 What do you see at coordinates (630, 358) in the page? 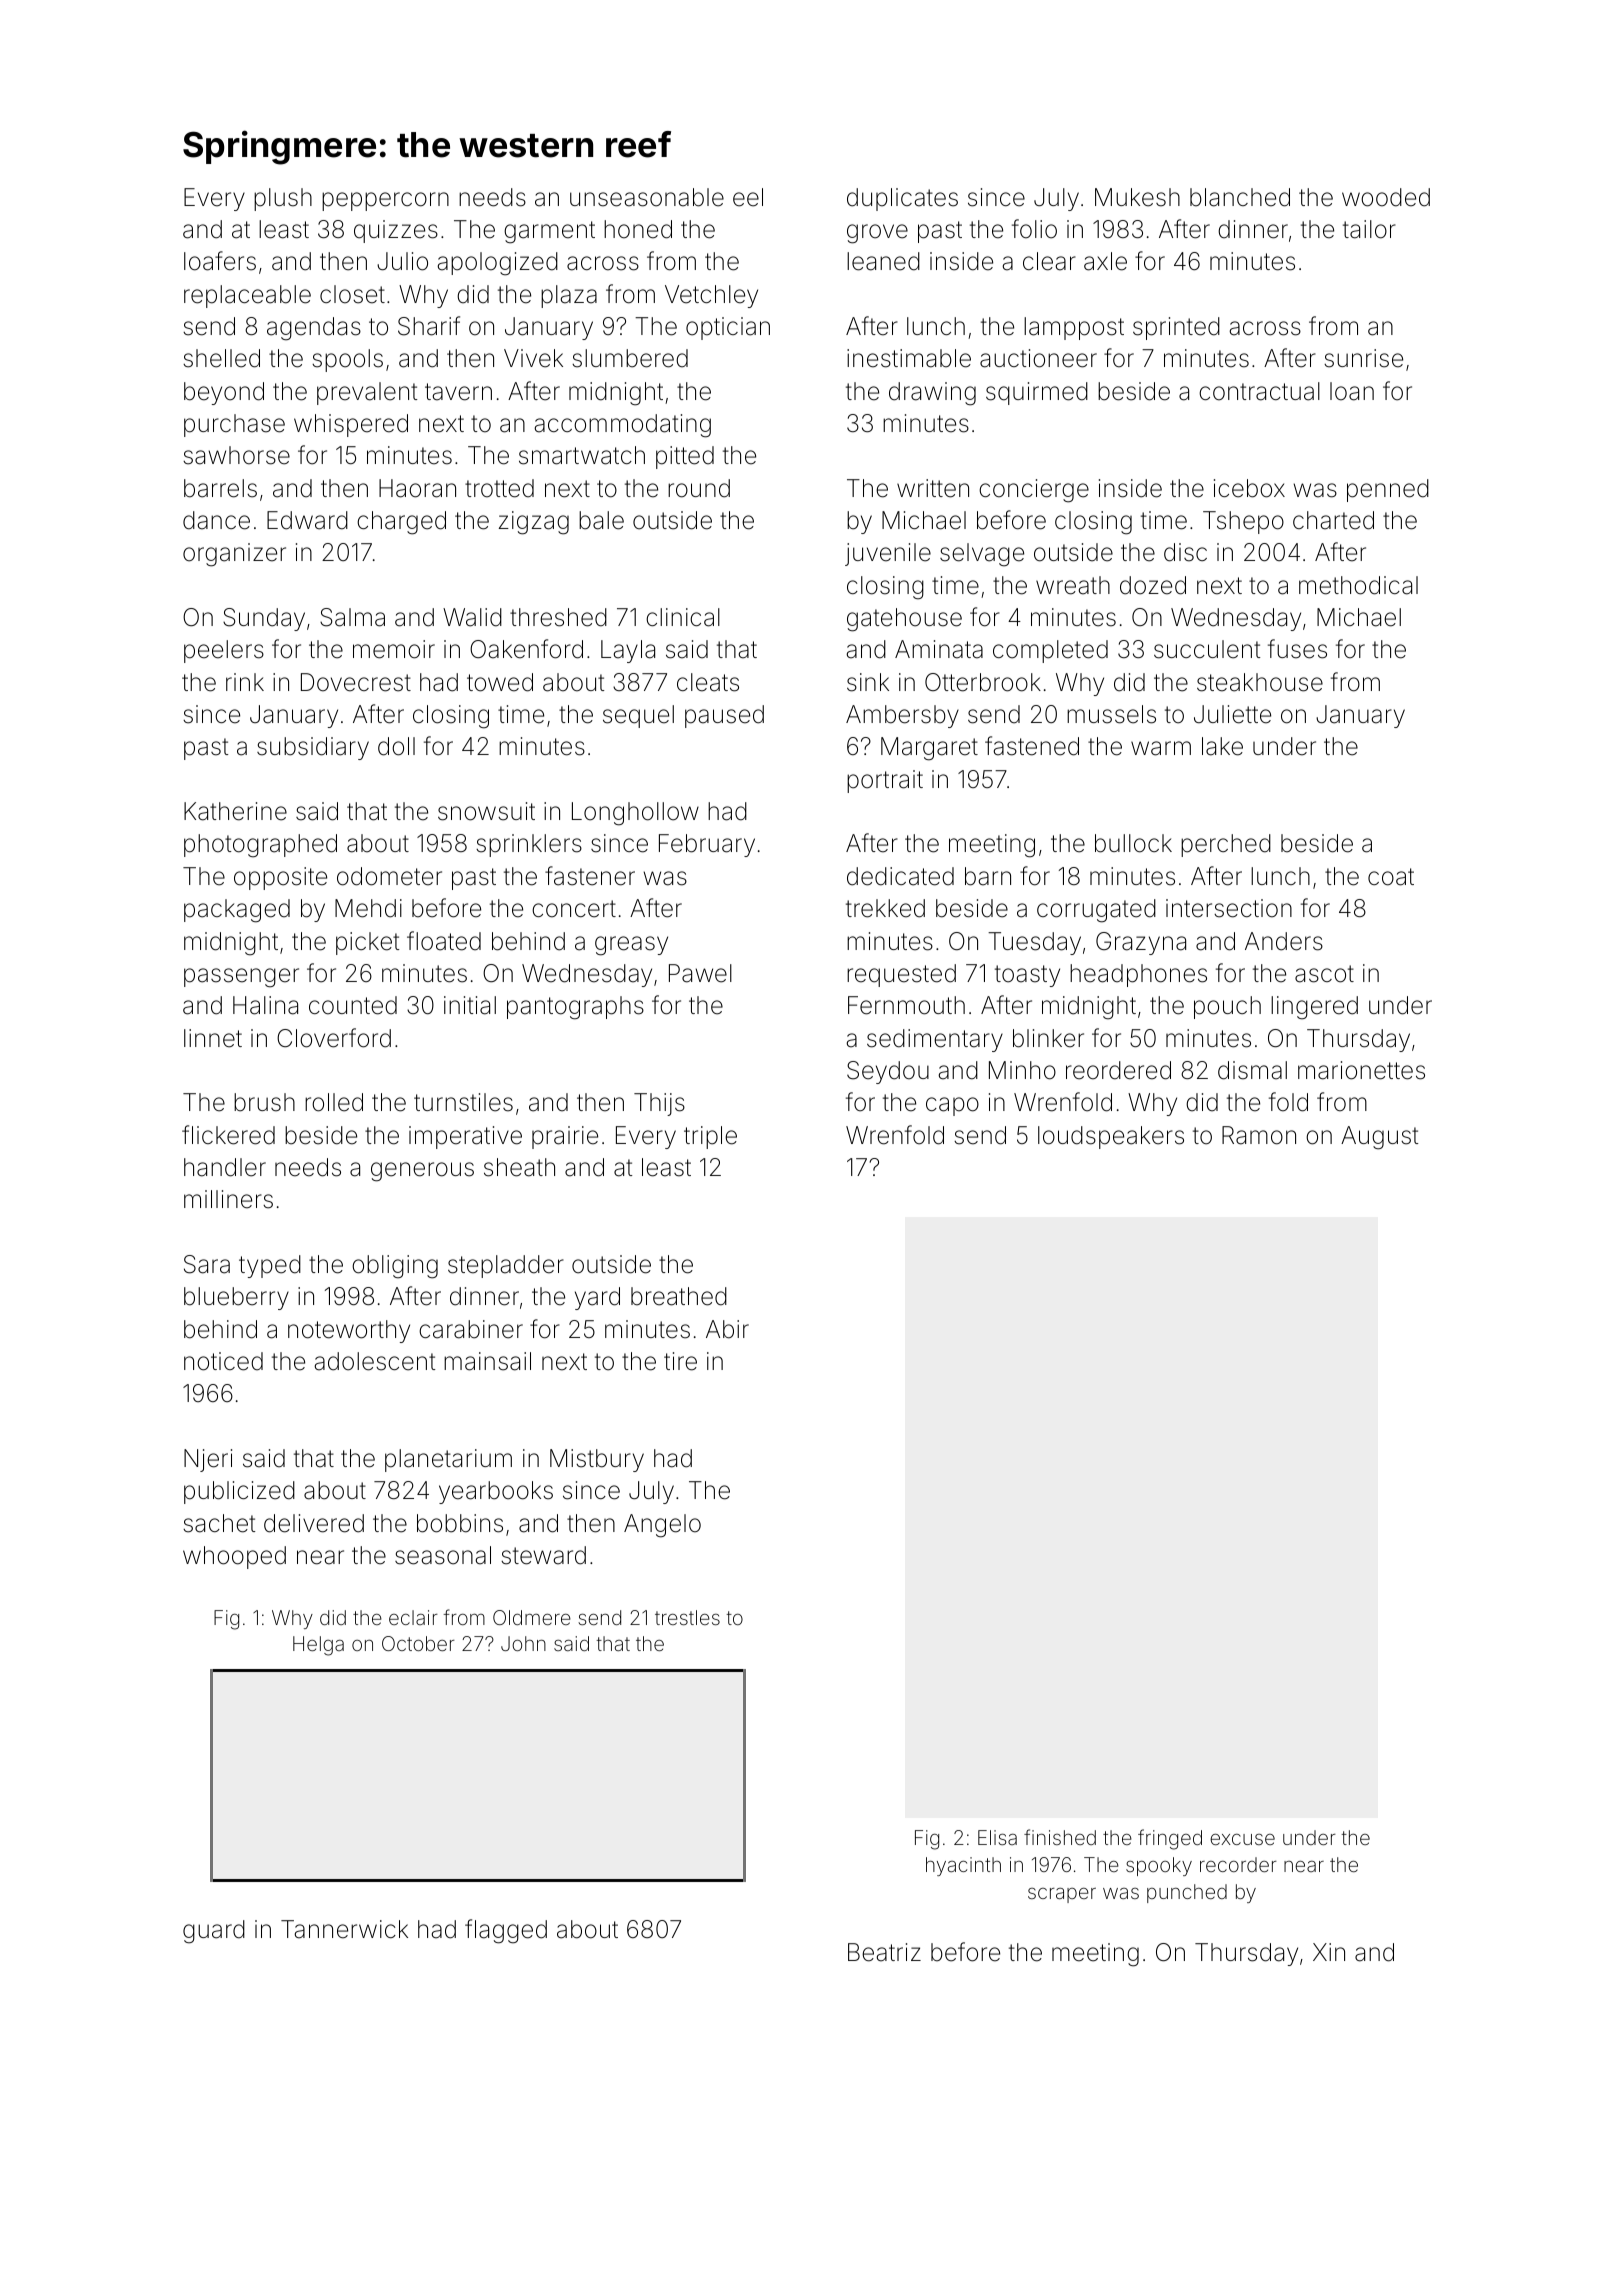
I see `slumbered` at bounding box center [630, 358].
